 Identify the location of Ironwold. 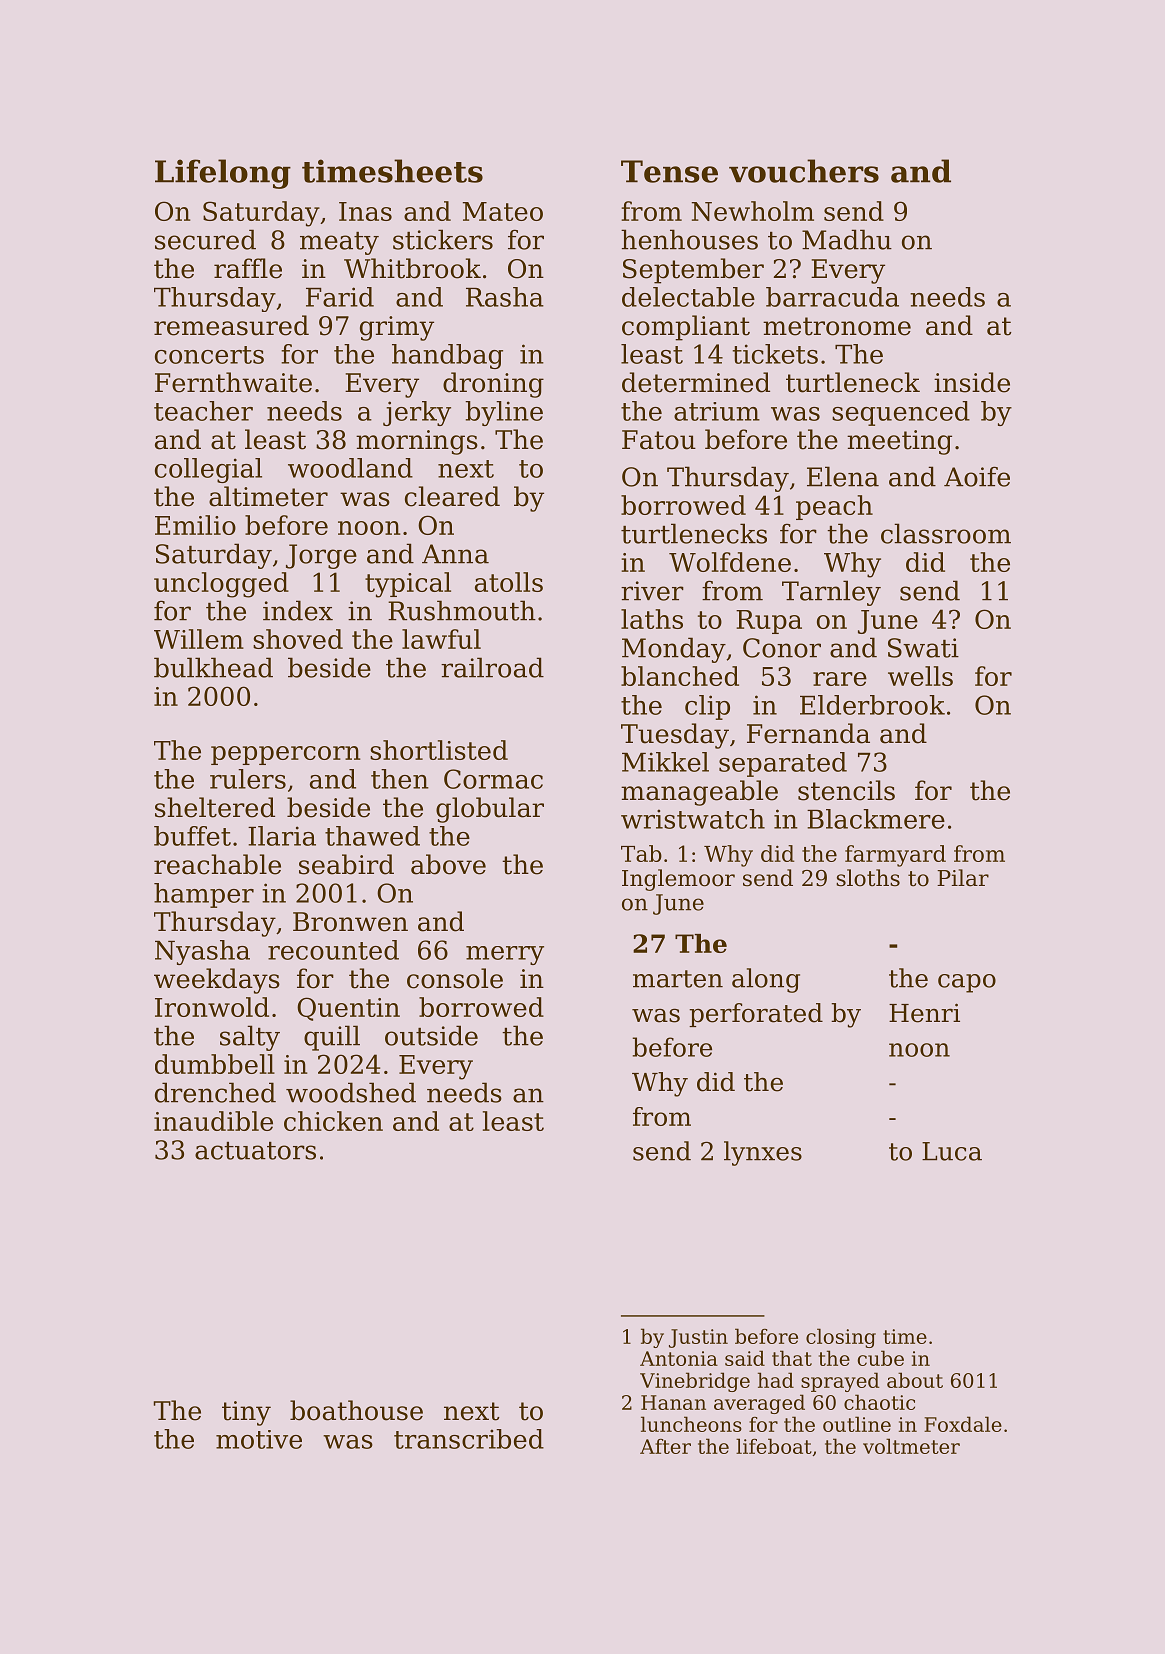
(212, 1007).
